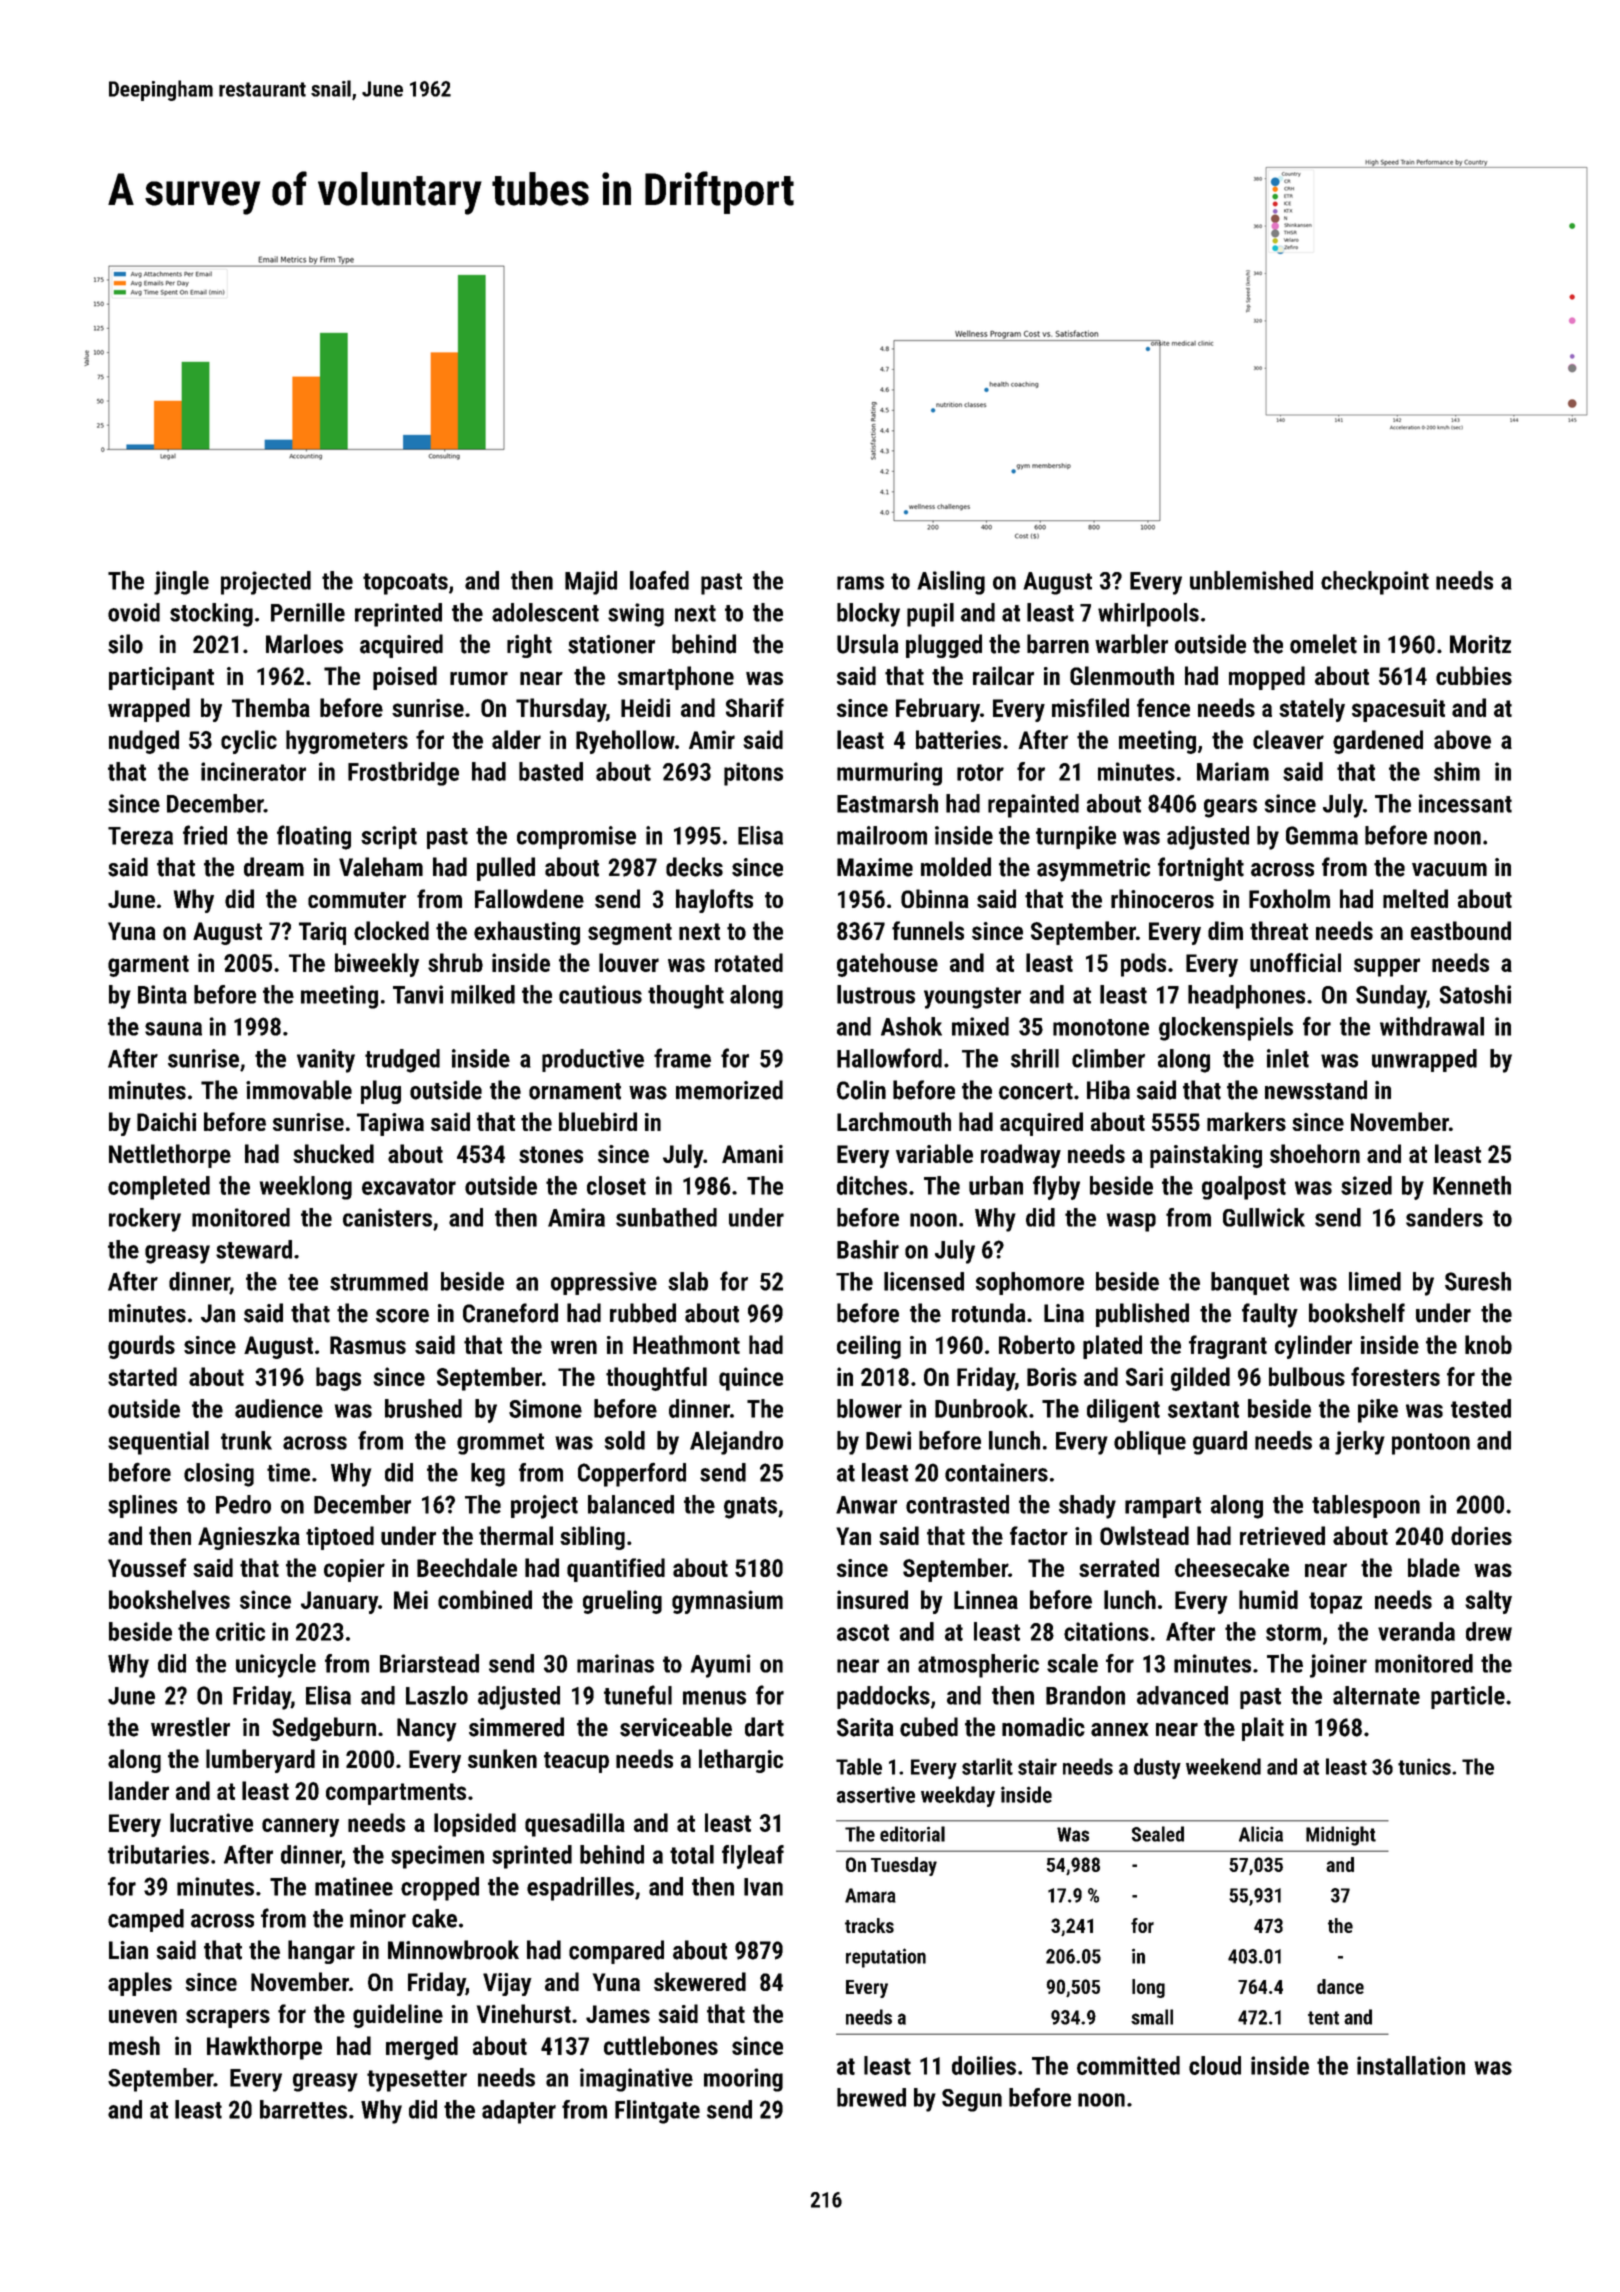  What do you see at coordinates (402, 1061) in the image?
I see `trudged` at bounding box center [402, 1061].
